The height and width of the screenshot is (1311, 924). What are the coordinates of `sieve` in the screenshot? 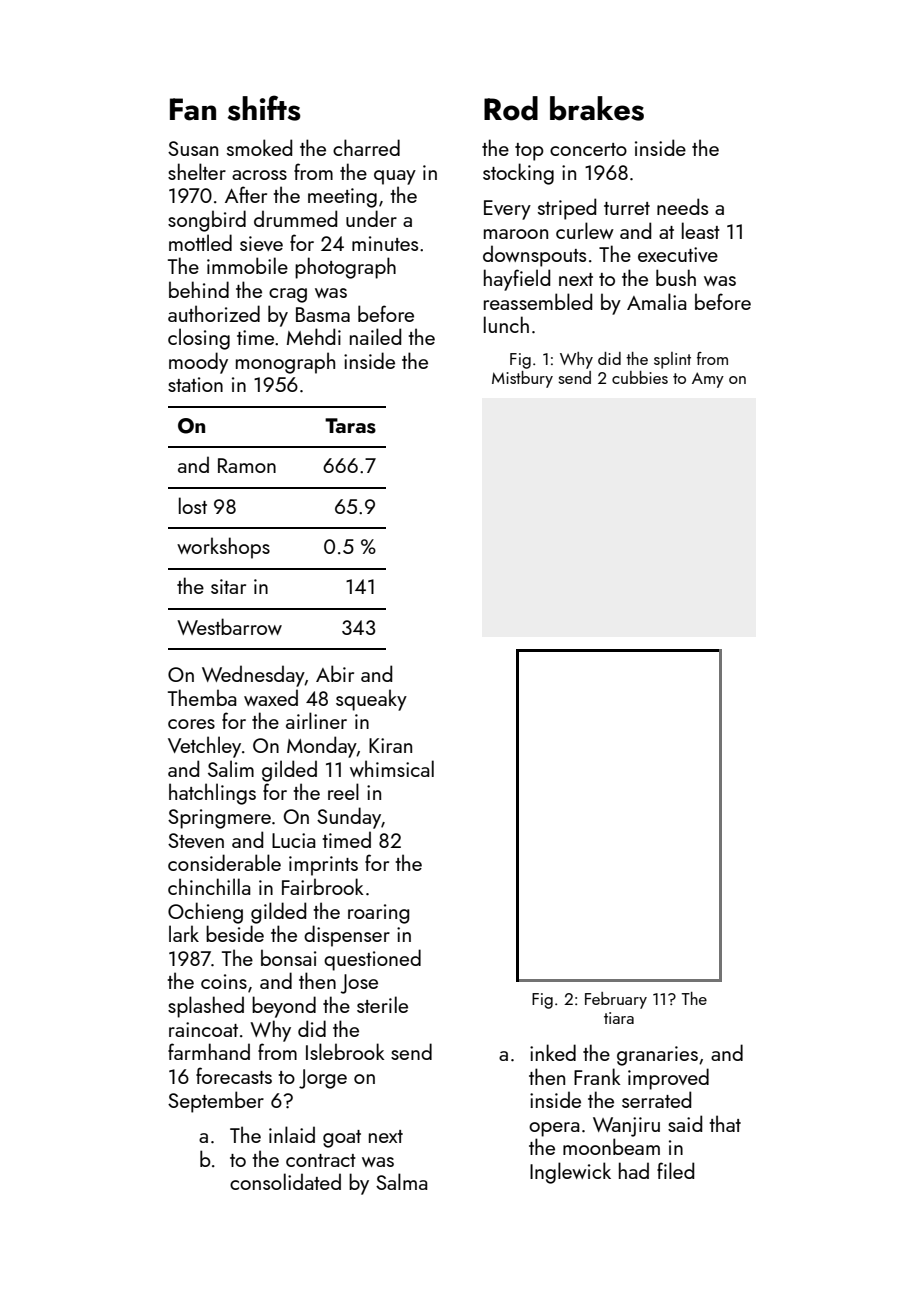 It's located at (261, 243).
